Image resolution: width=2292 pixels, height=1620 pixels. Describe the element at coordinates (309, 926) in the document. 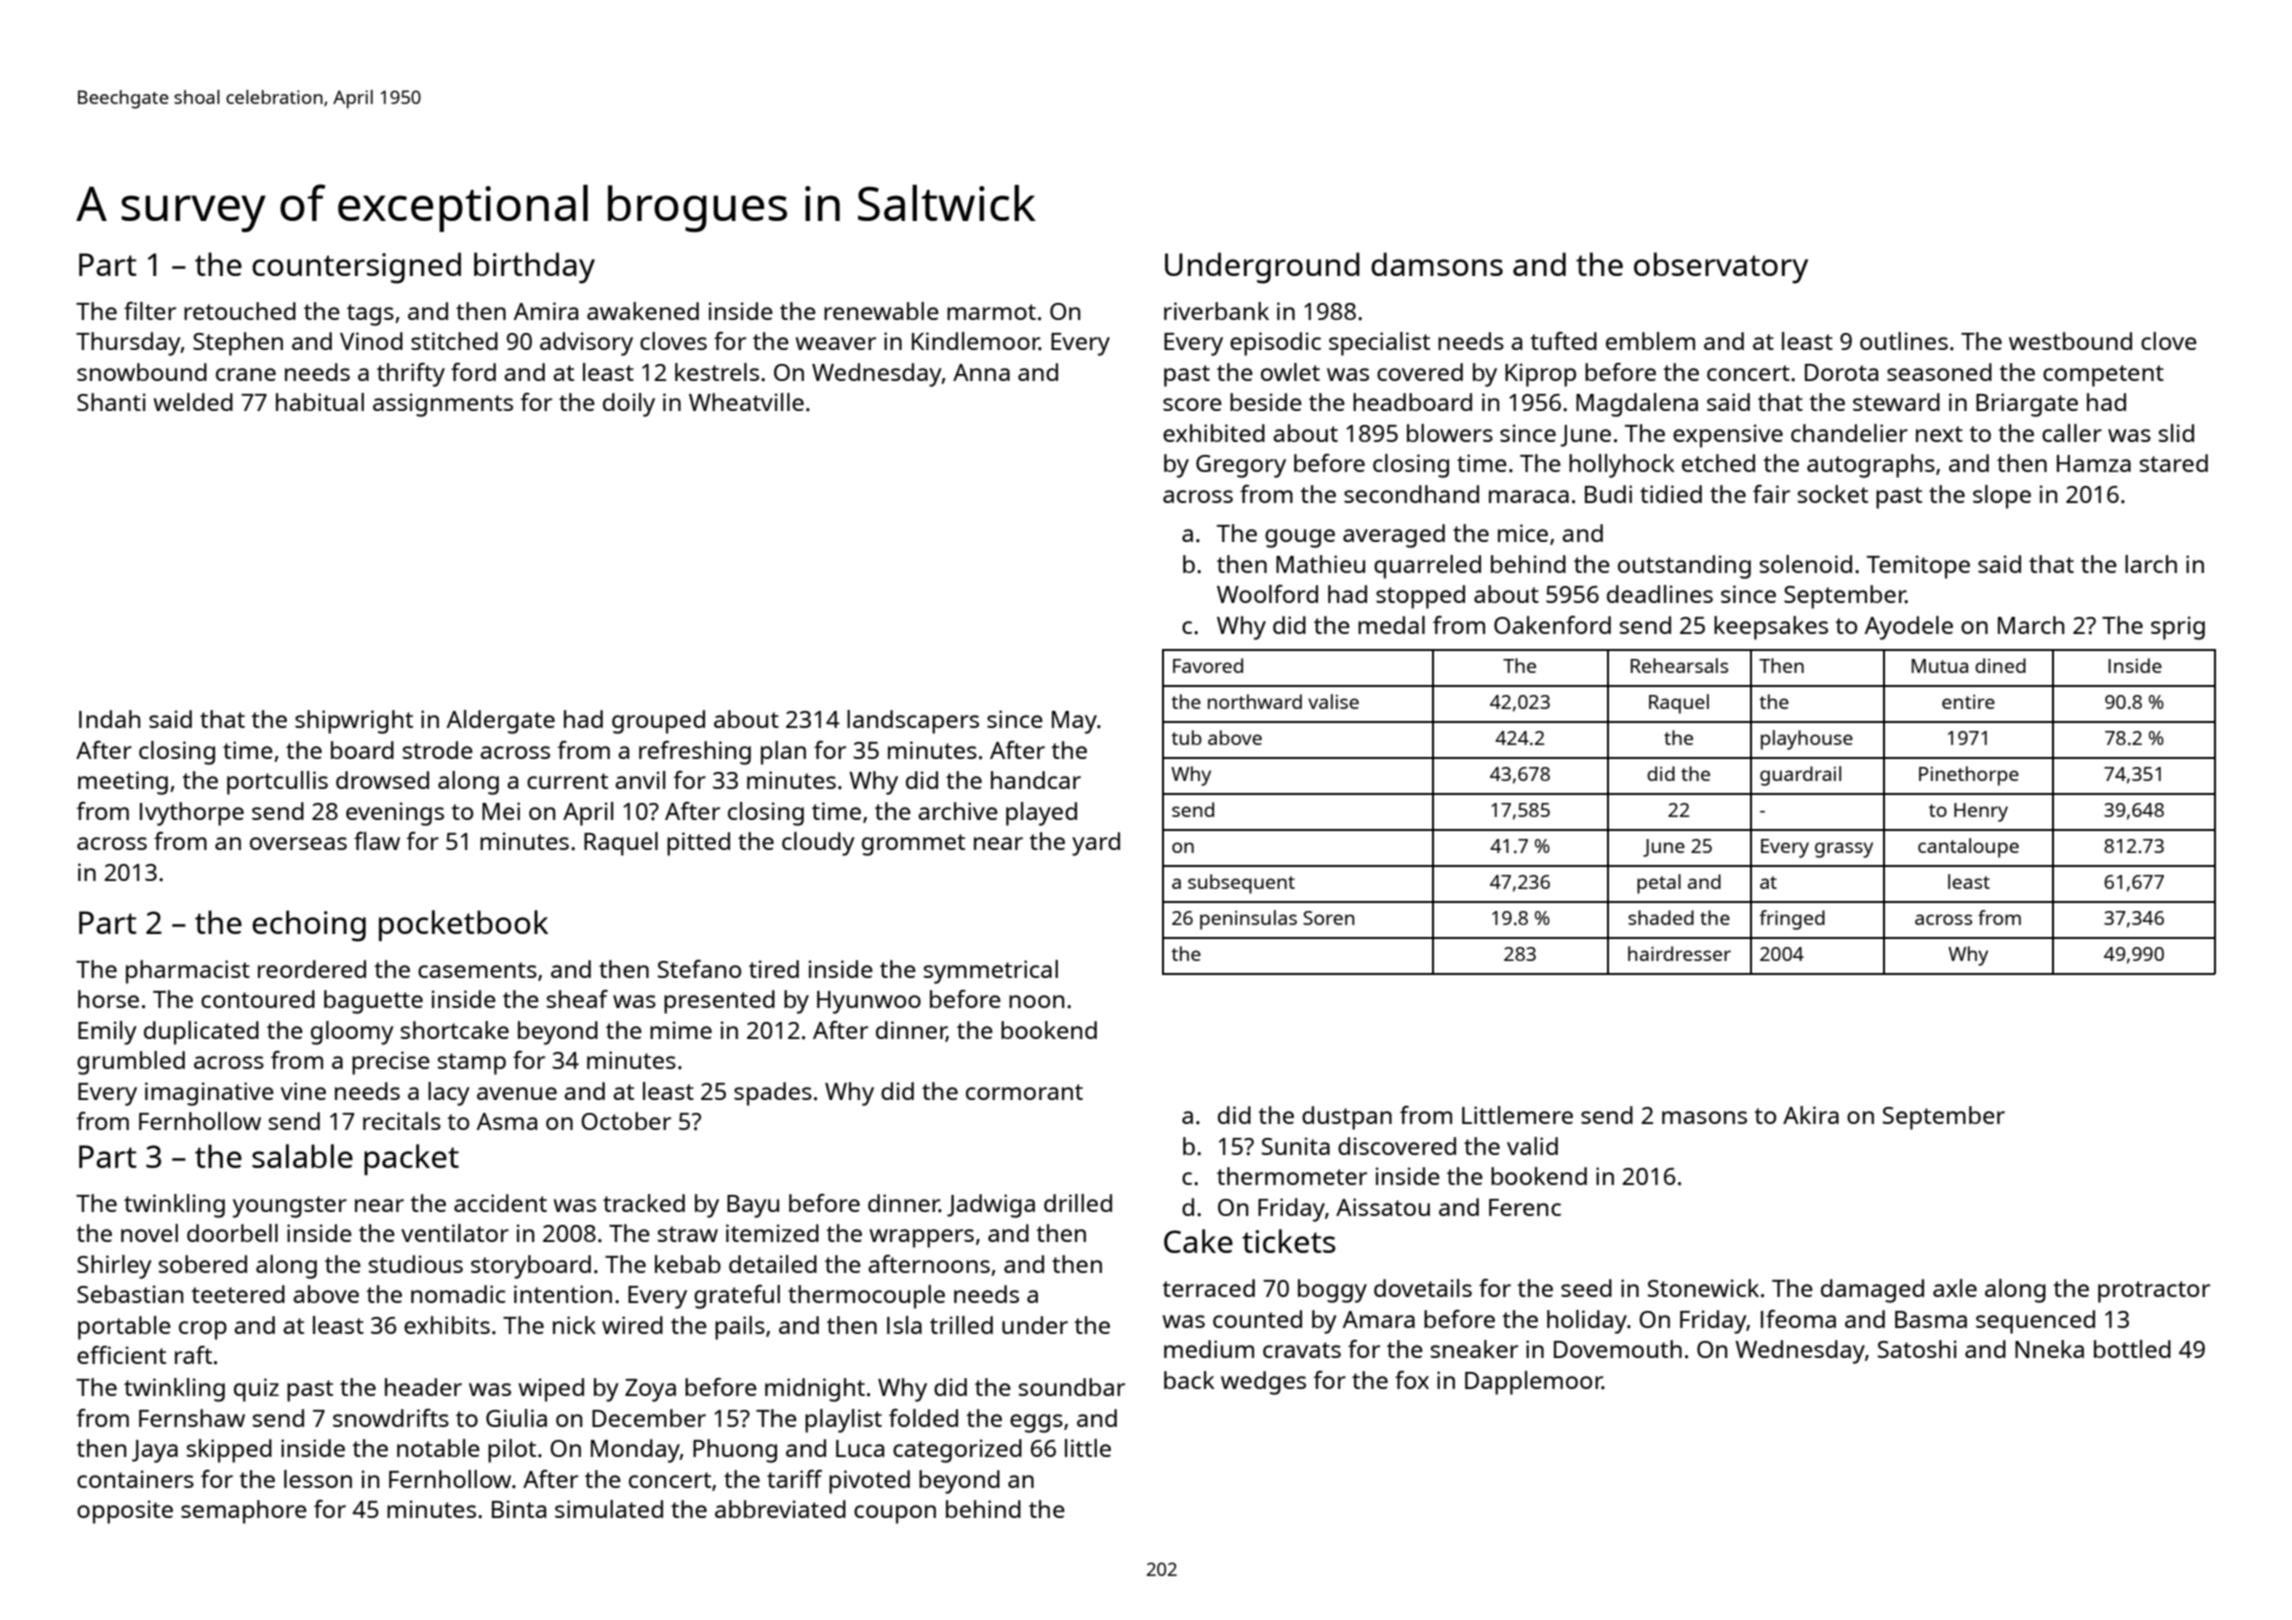

I see `echoing` at that location.
